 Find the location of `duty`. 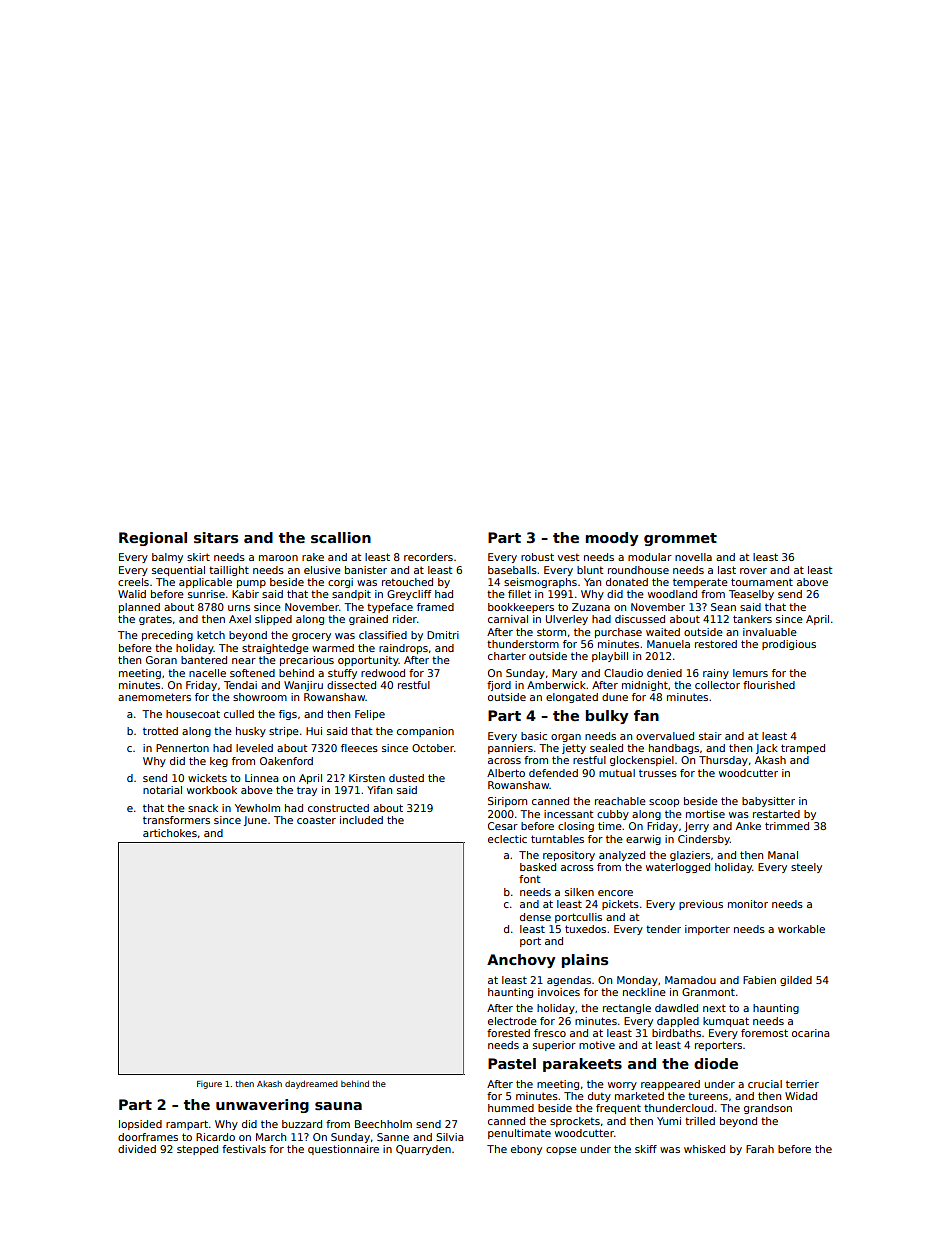

duty is located at coordinates (599, 1097).
